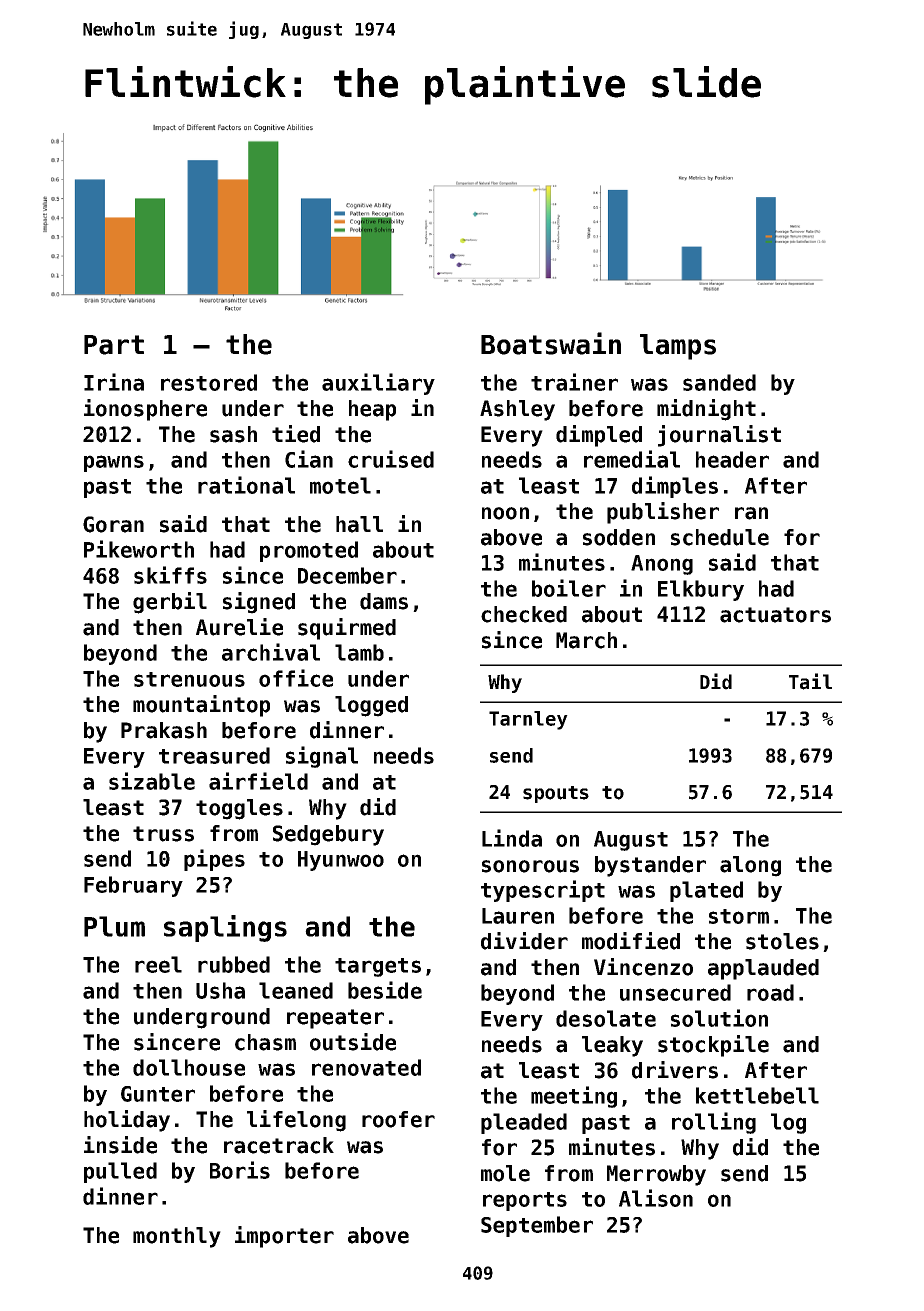 This image has height=1311, width=924. What do you see at coordinates (551, 343) in the image?
I see `Boatswain` at bounding box center [551, 343].
